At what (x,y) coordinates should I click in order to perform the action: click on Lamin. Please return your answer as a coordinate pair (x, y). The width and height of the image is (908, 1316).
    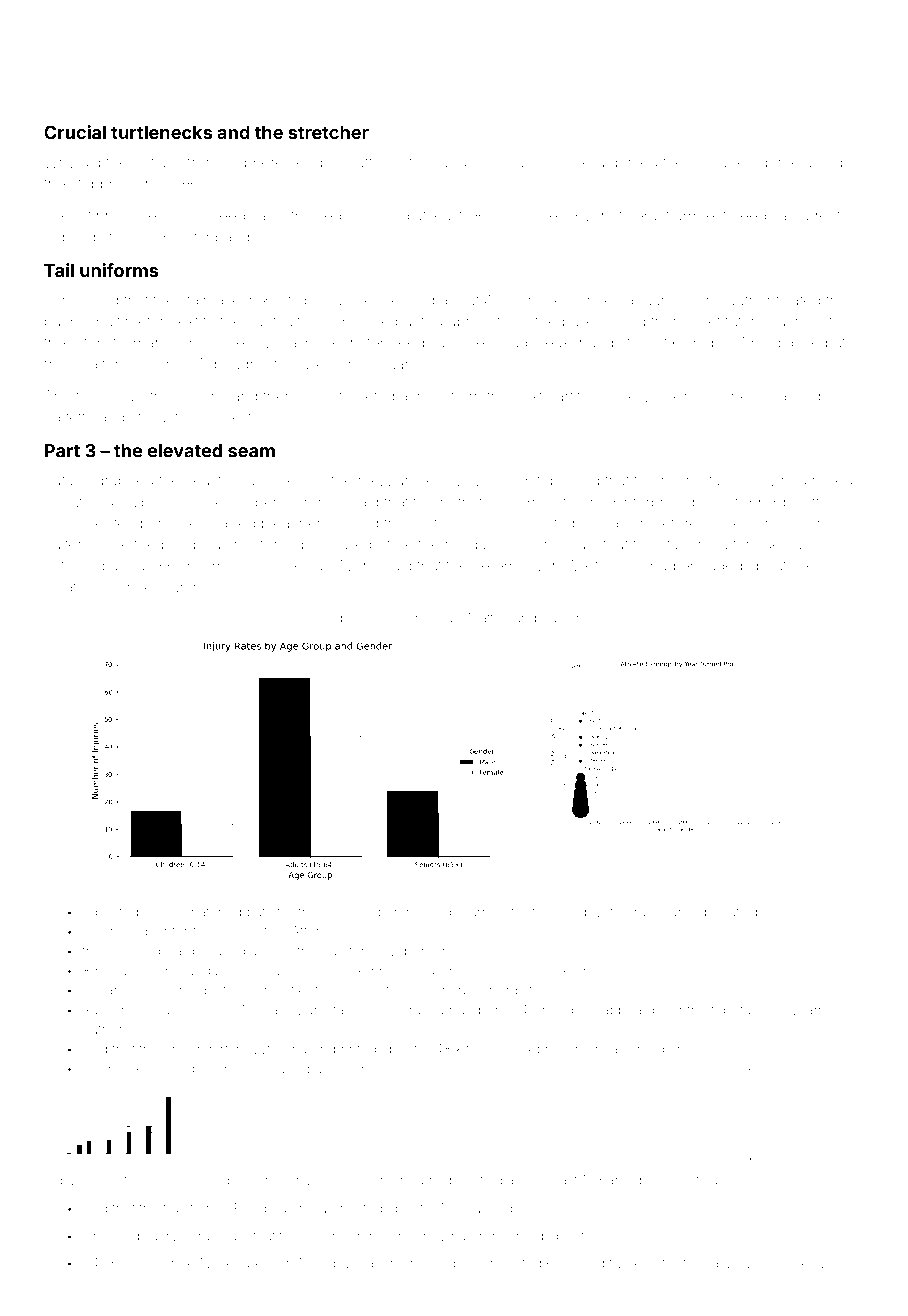
    Looking at the image, I should click on (378, 1263).
